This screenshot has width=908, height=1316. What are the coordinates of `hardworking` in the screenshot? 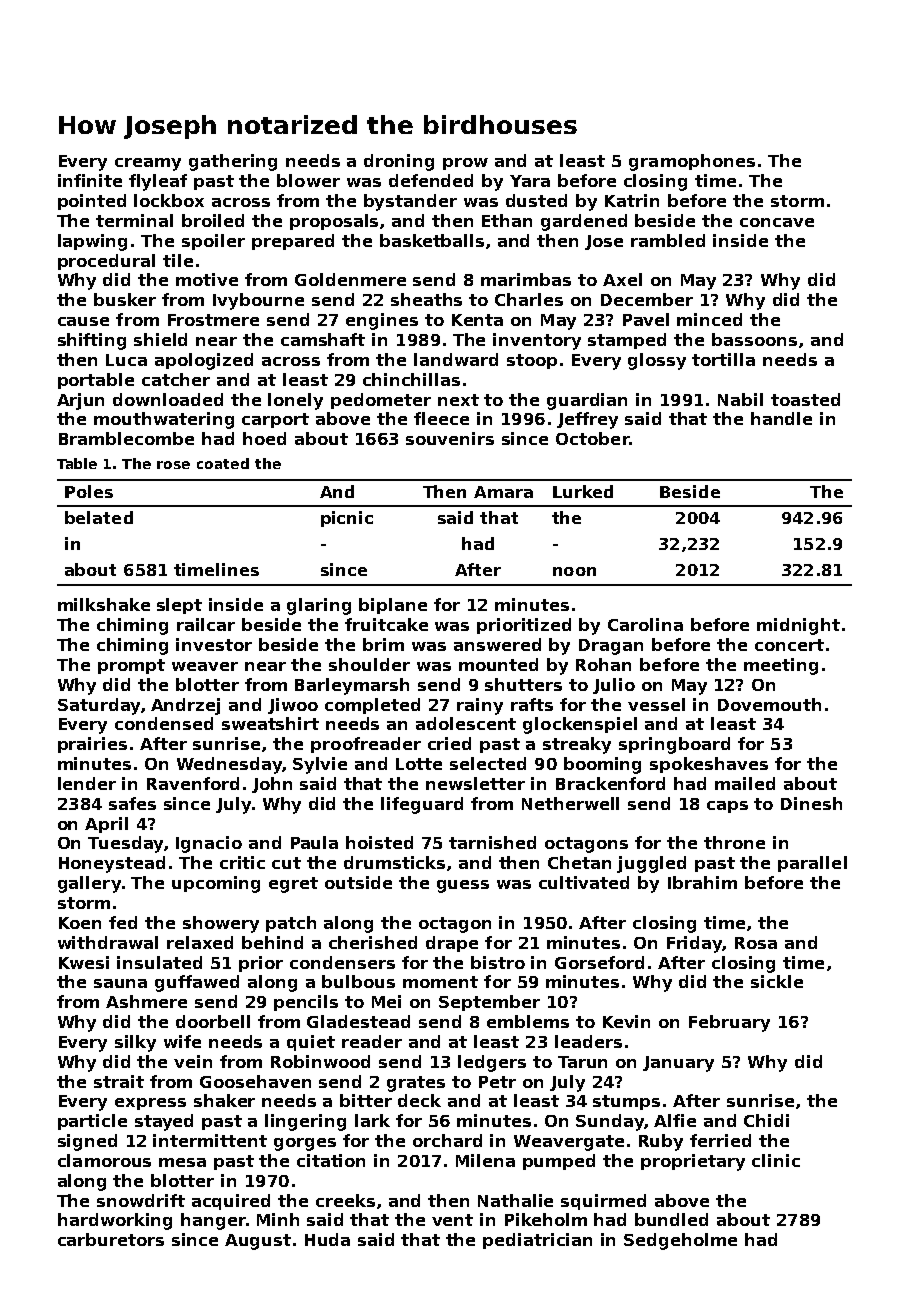 It's located at (115, 1221).
